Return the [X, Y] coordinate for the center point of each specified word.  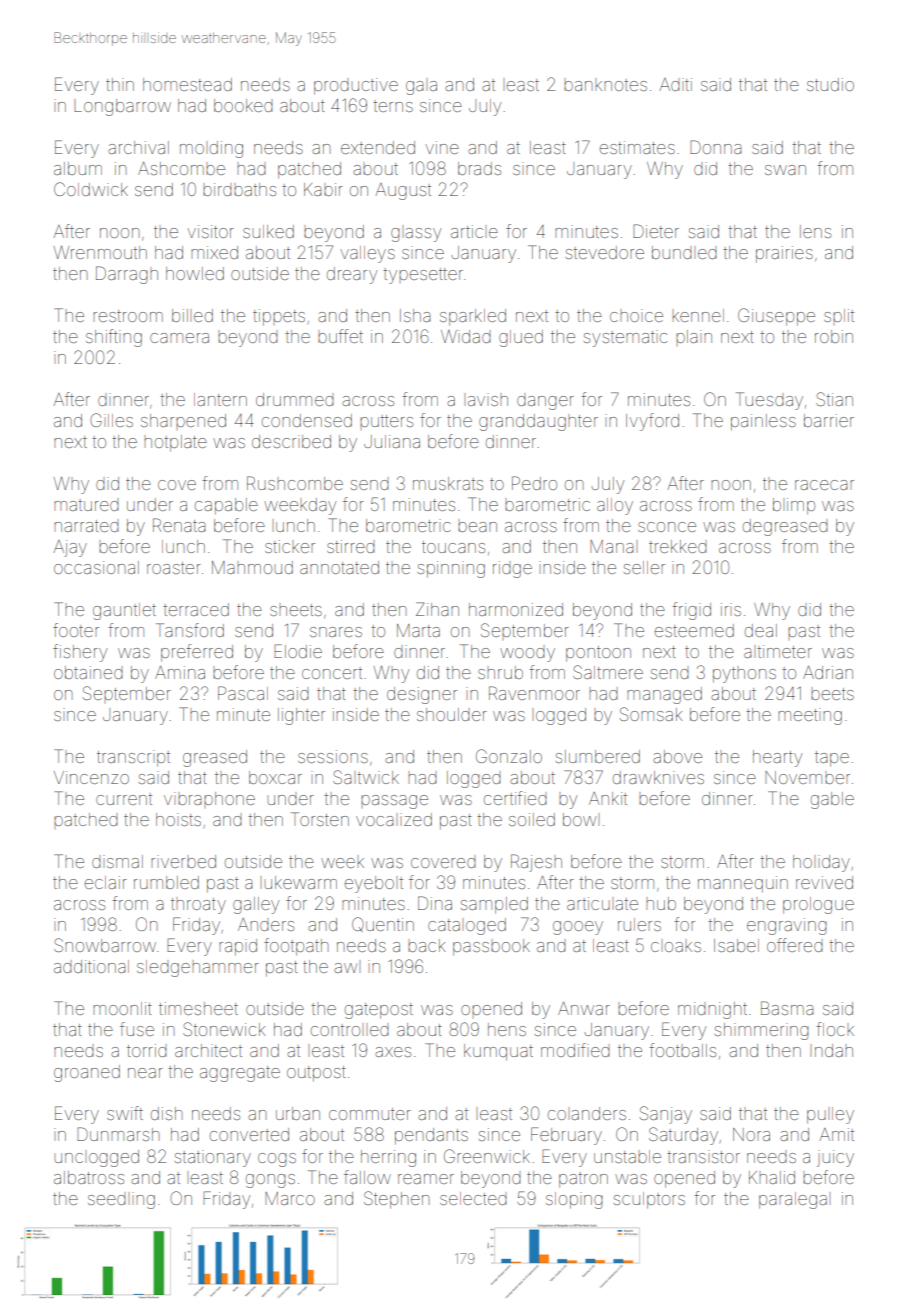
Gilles [111, 420]
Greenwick [487, 1156]
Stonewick [224, 1029]
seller [644, 567]
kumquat [498, 1052]
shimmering [762, 1031]
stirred [351, 546]
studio [830, 84]
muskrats [448, 483]
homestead [187, 84]
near [145, 1073]
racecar [824, 485]
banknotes [605, 85]
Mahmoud [252, 567]
